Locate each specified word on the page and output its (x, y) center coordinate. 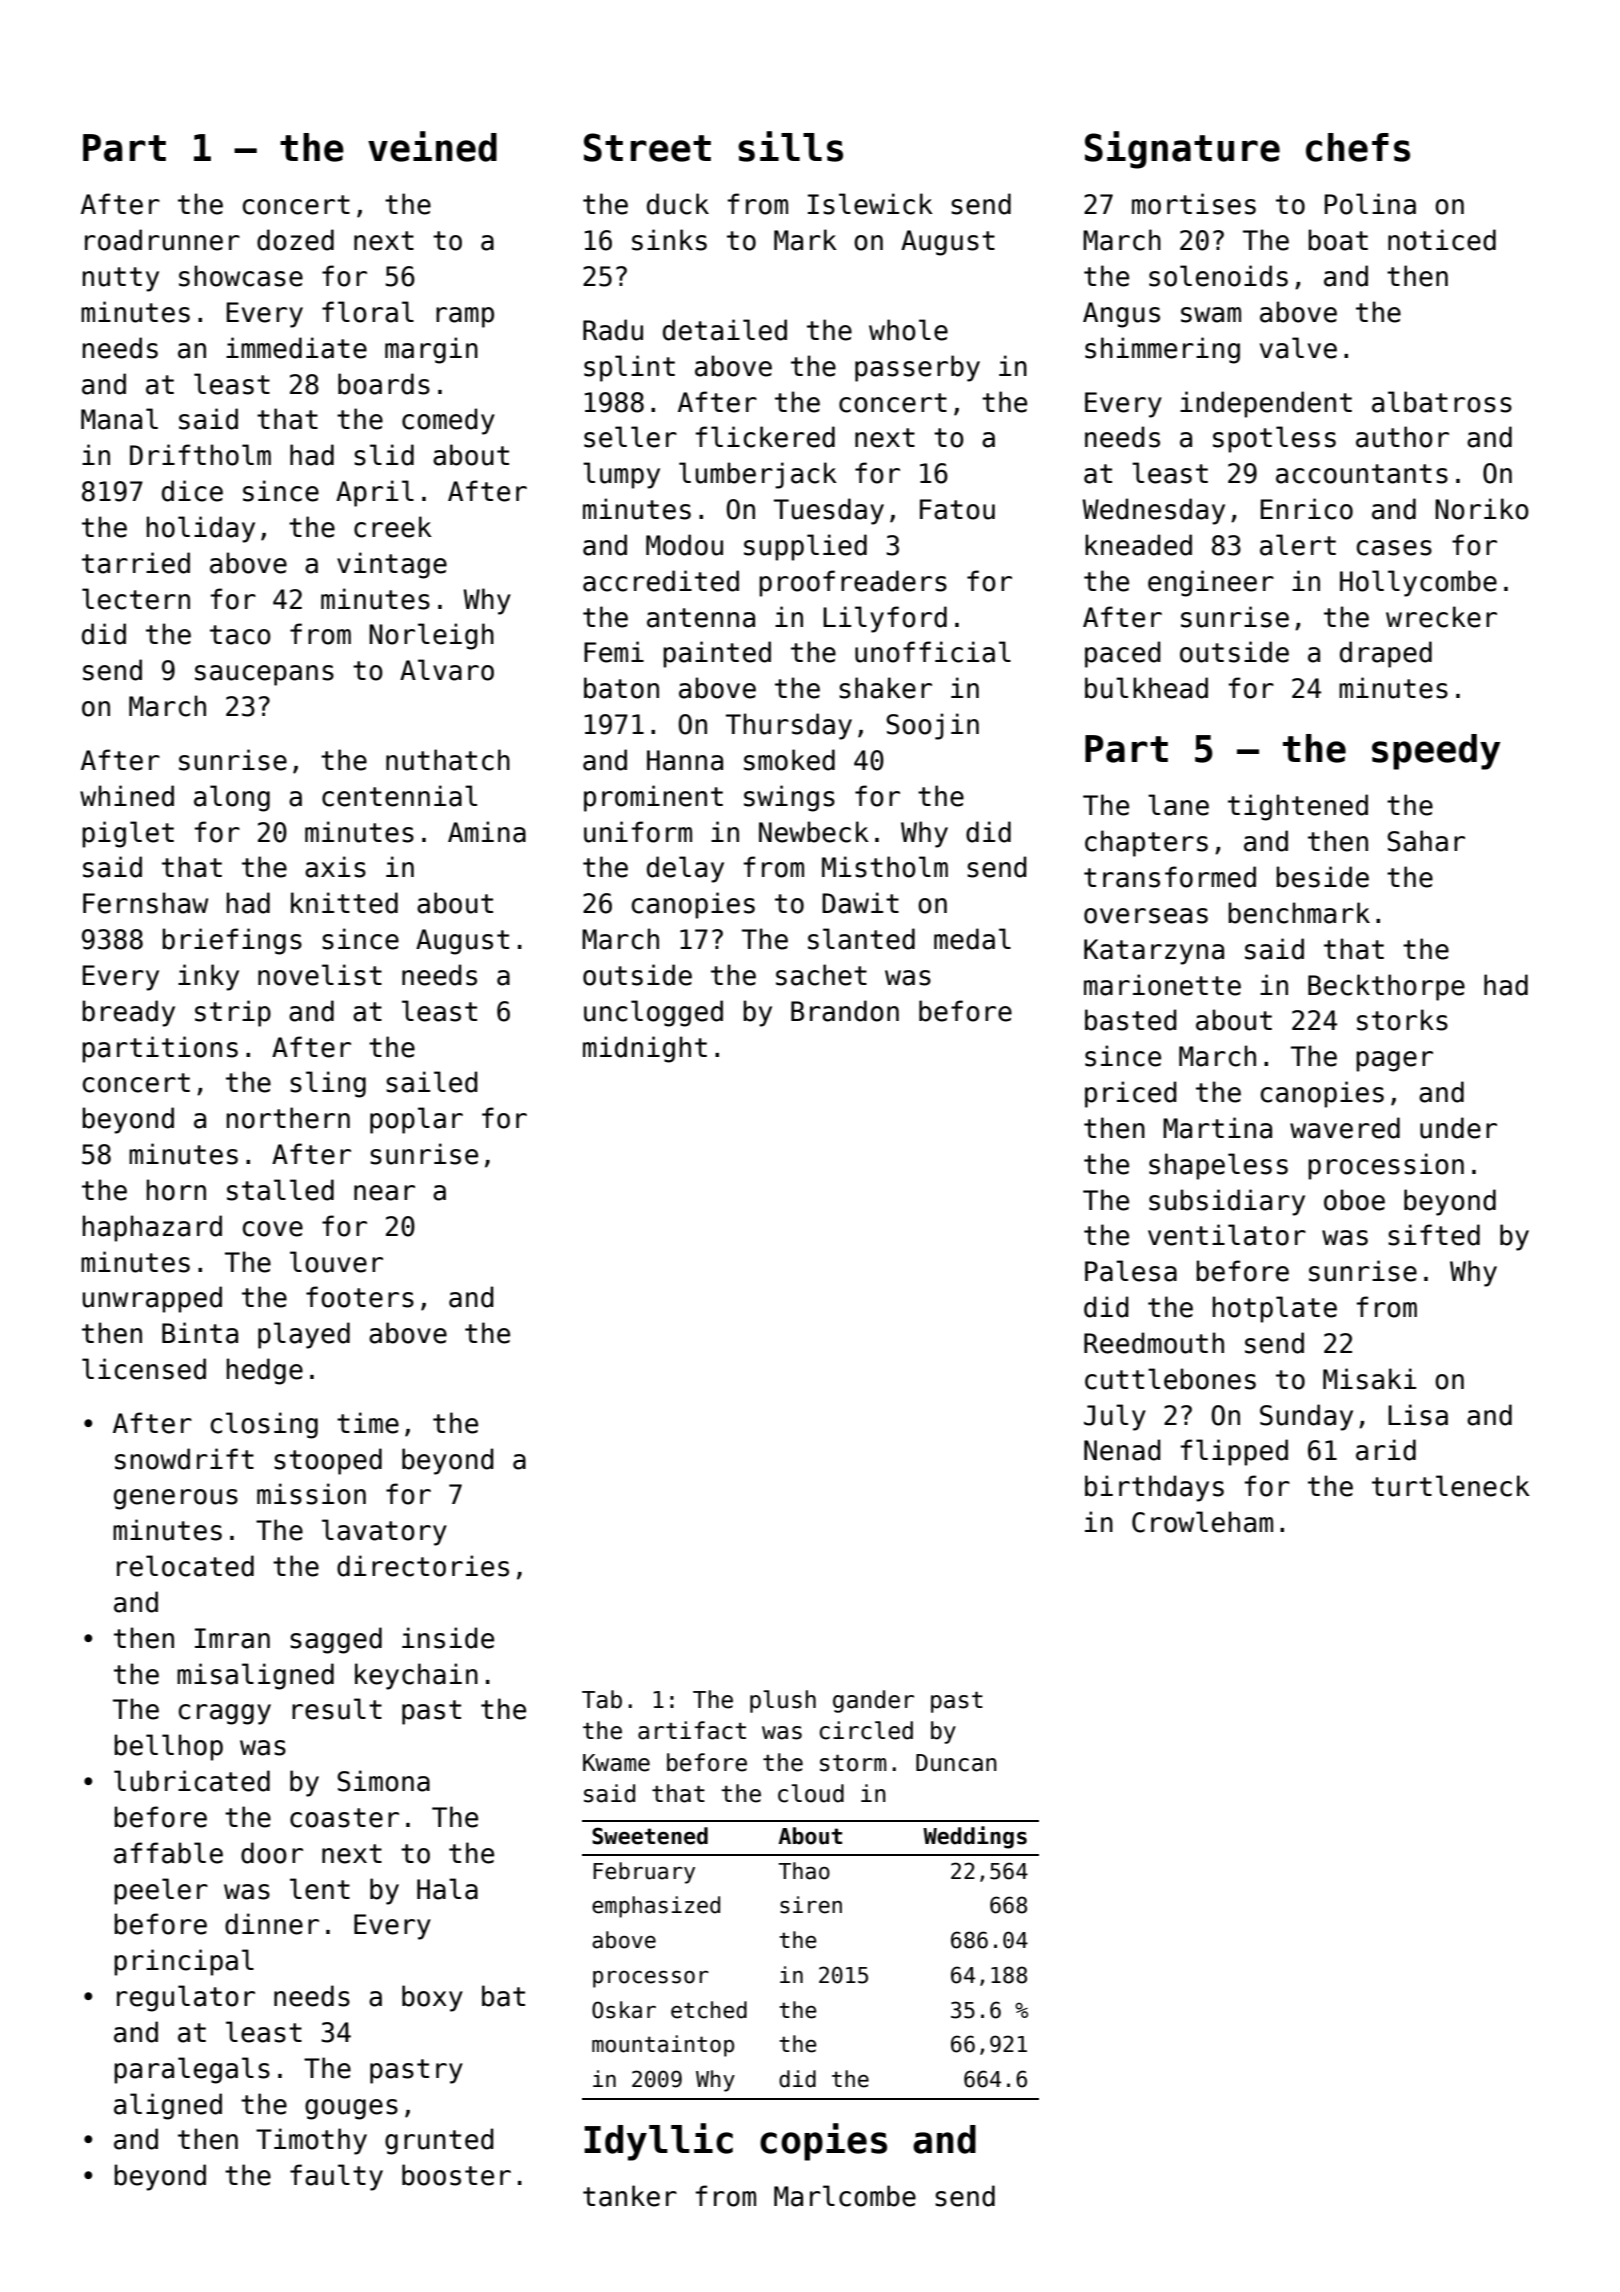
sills (790, 146)
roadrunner (162, 240)
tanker (630, 2196)
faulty (336, 2177)
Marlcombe (845, 2196)
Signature (1182, 150)
